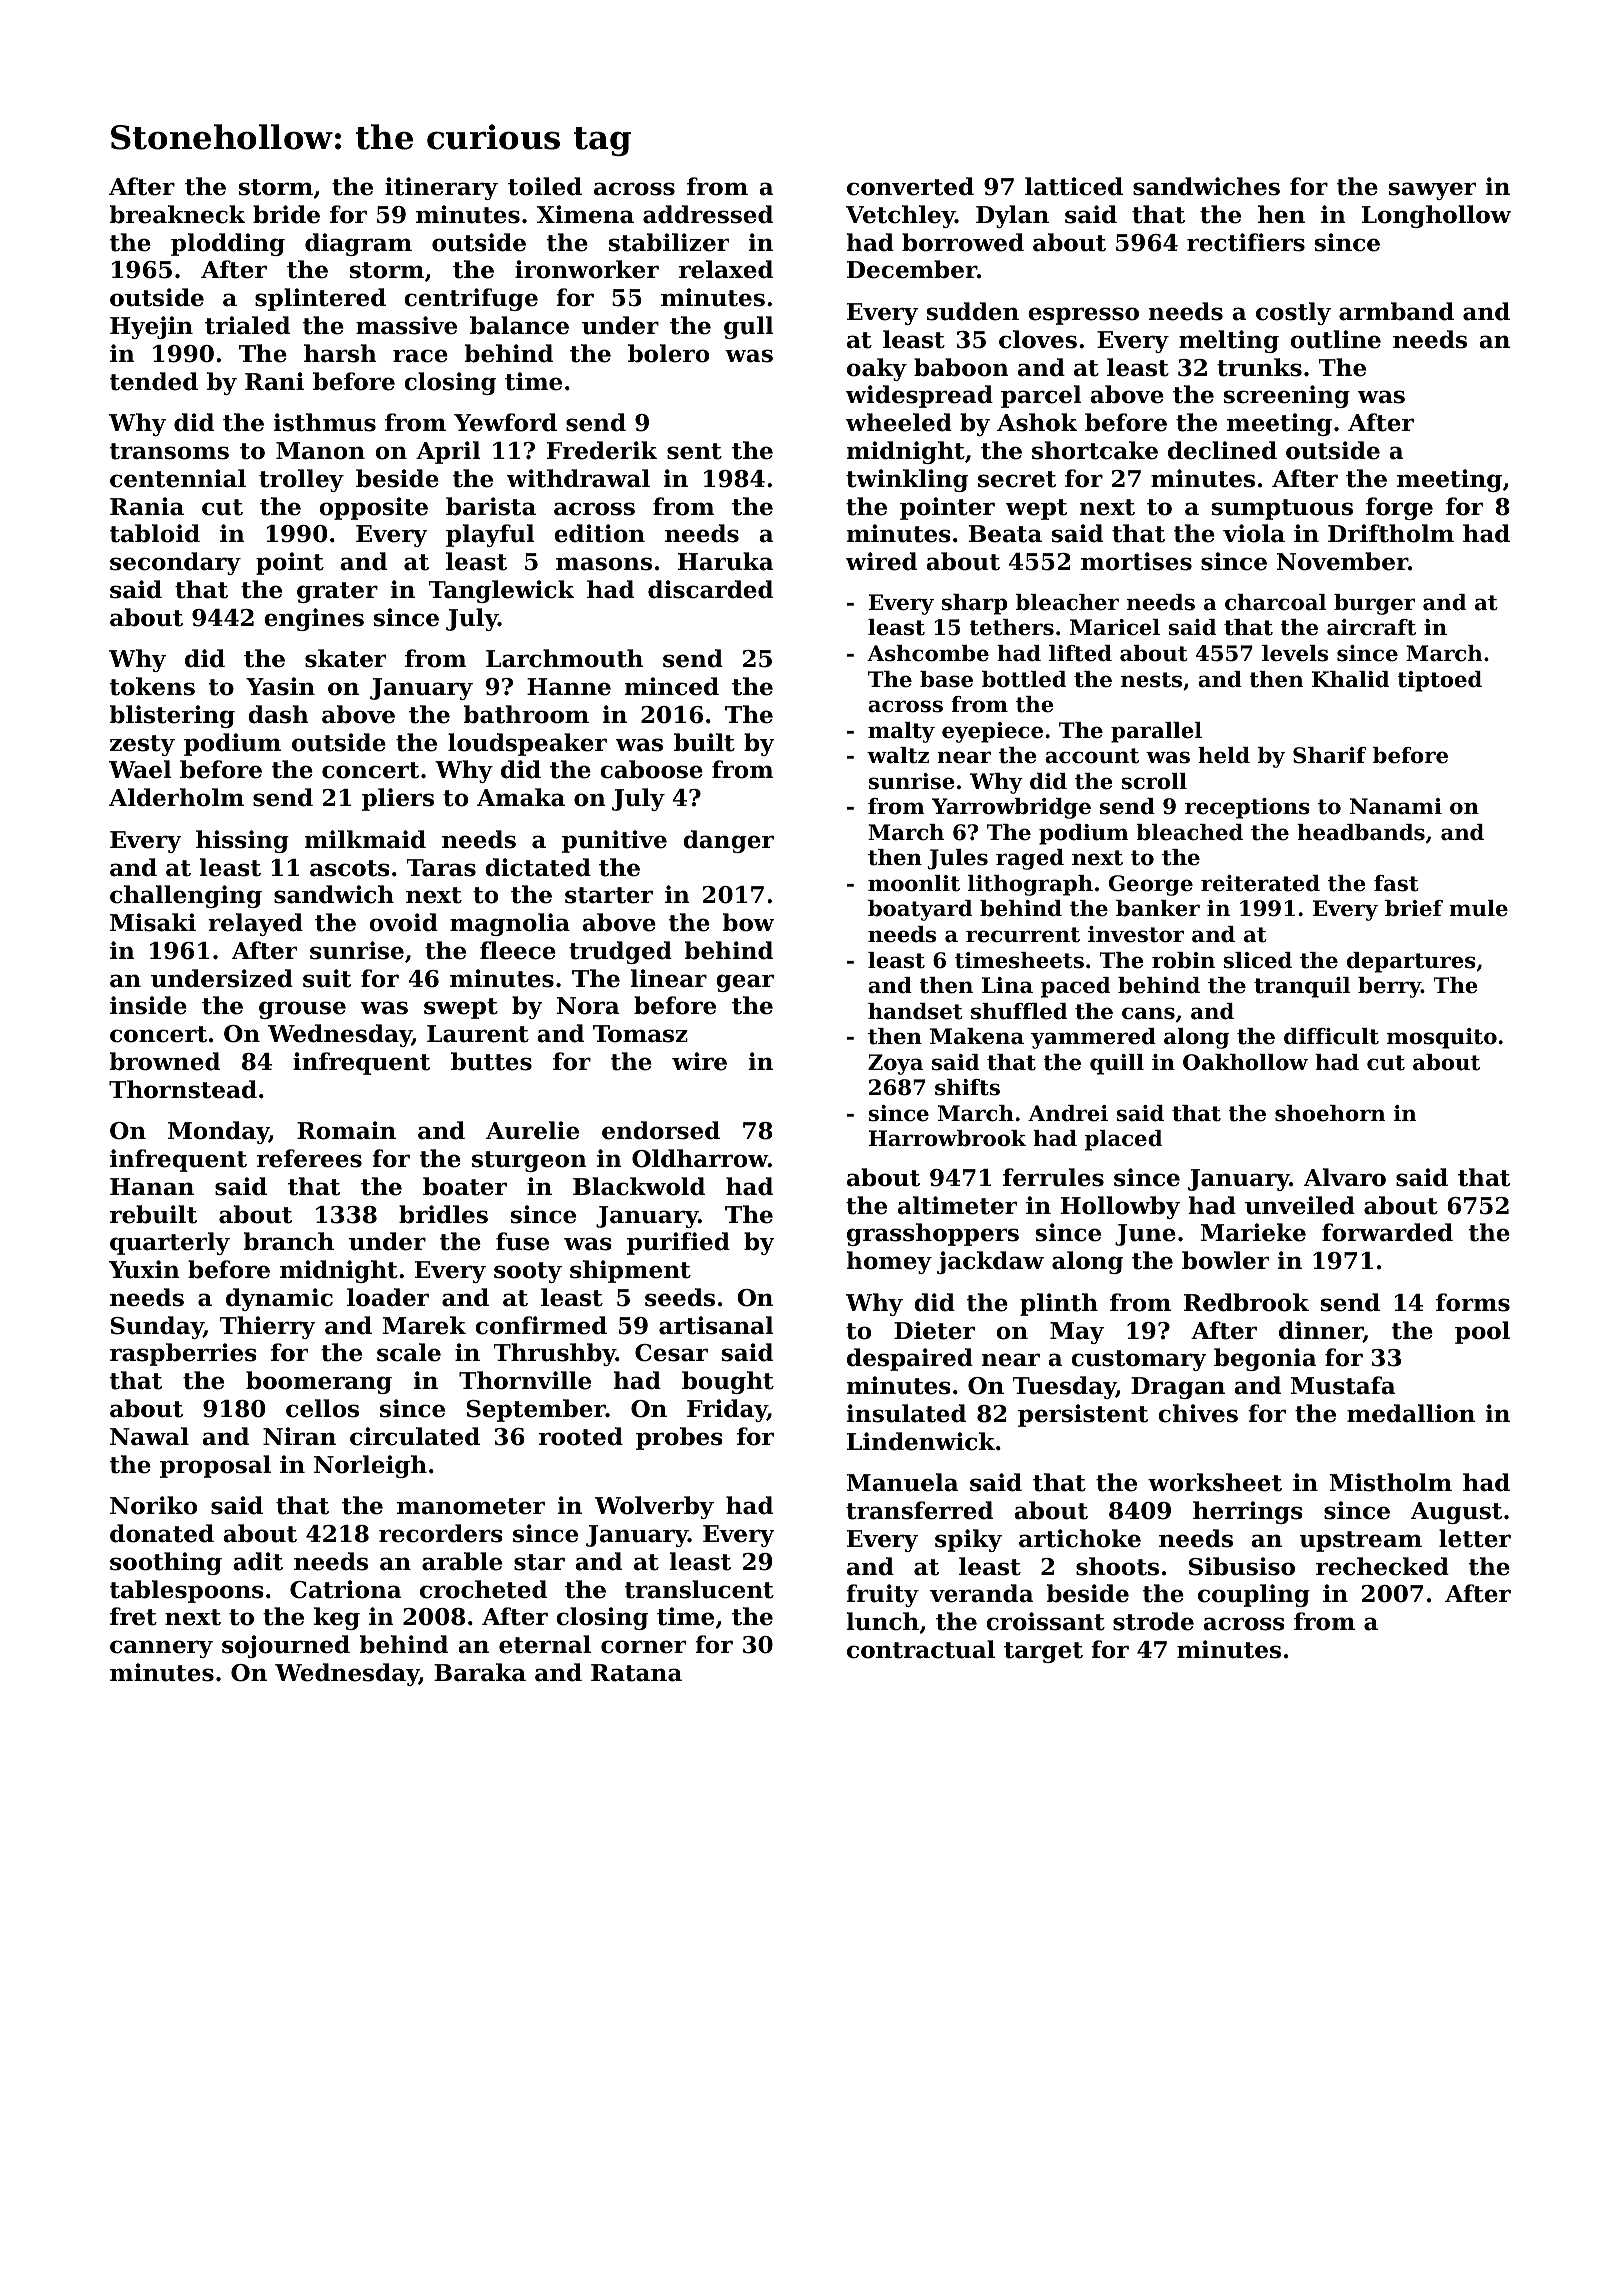  Describe the element at coordinates (152, 686) in the screenshot. I see `tokens` at that location.
